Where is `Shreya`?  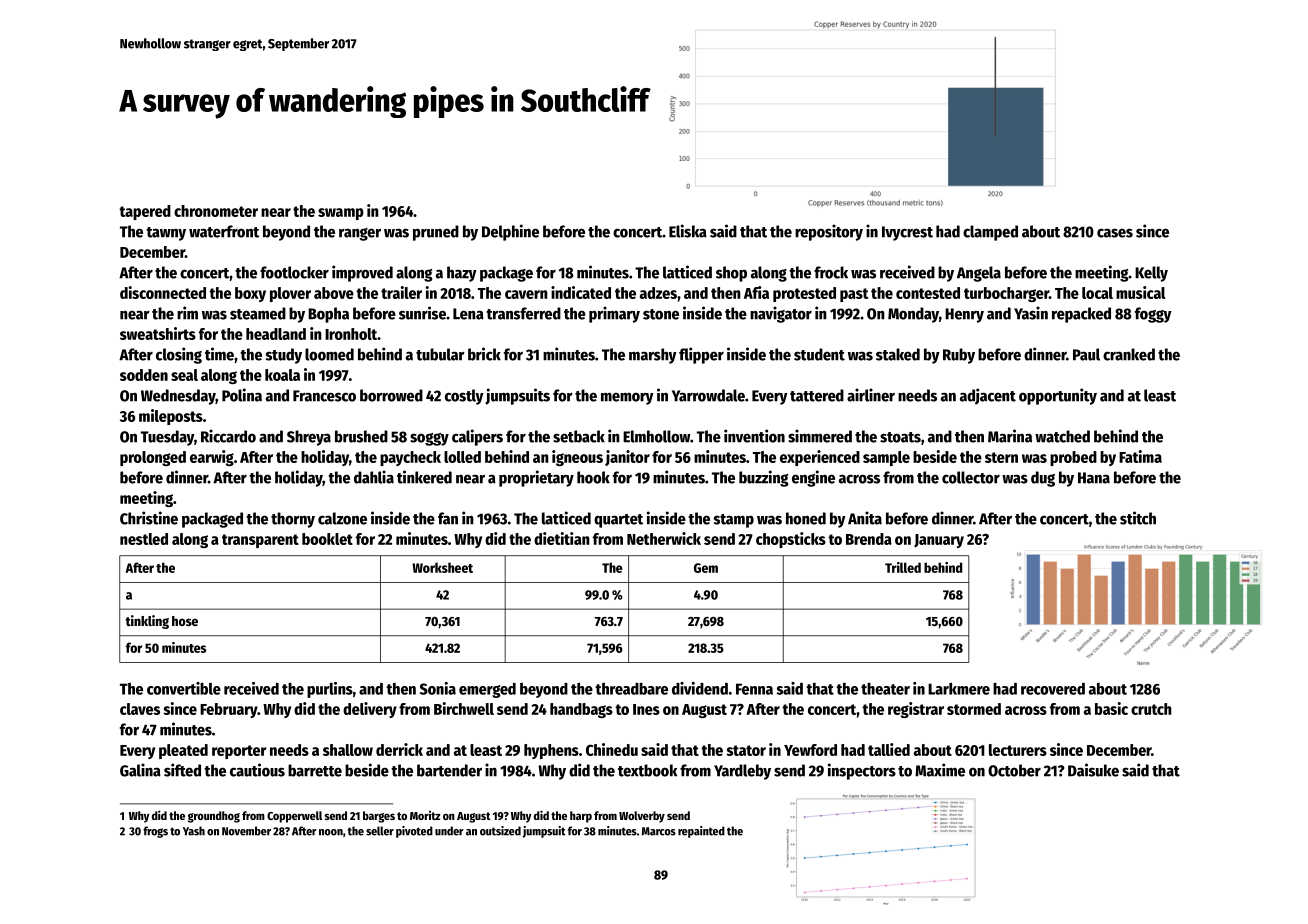 Shreya is located at coordinates (309, 438).
